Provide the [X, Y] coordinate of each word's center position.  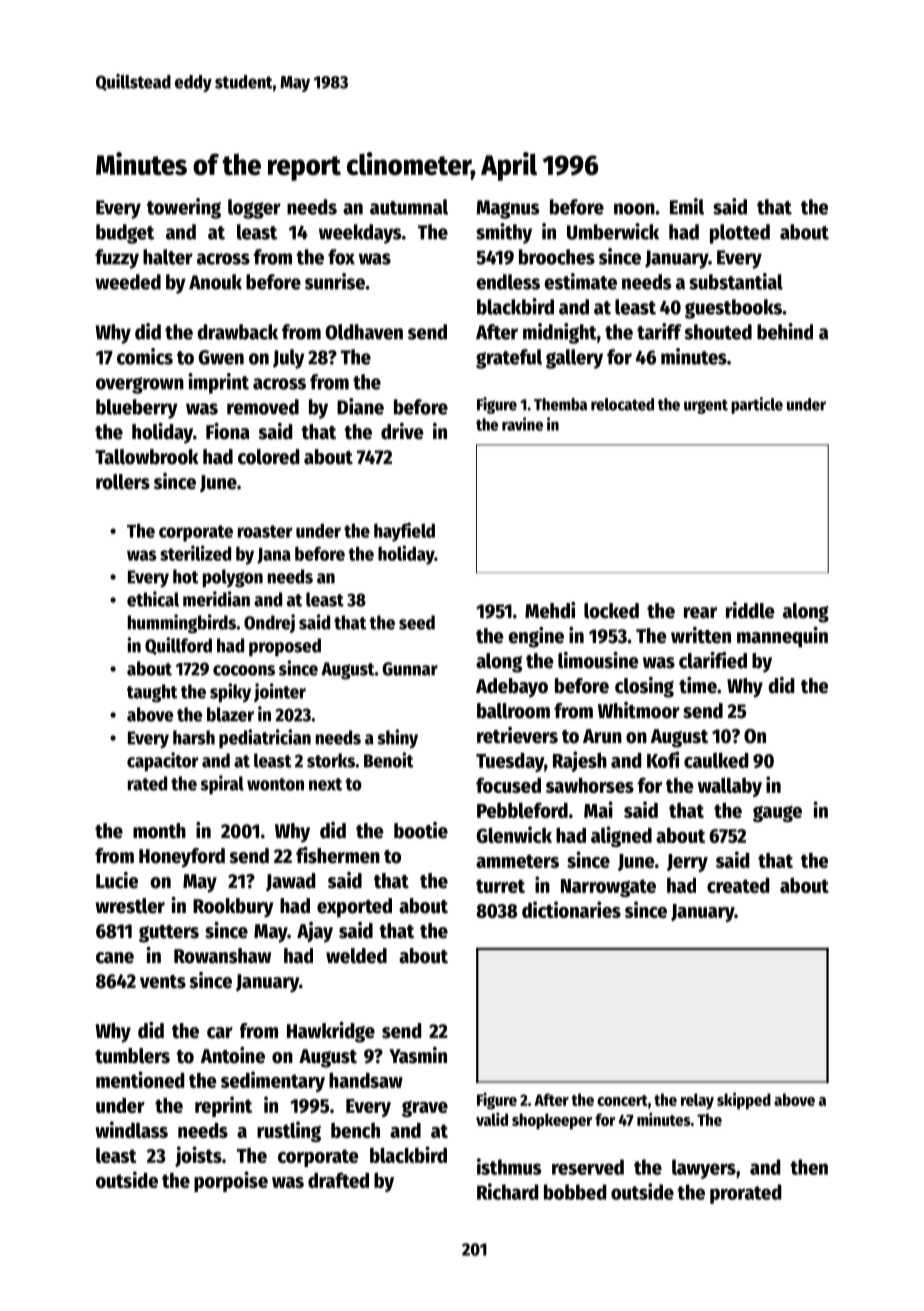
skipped [744, 1101]
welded [356, 956]
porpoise [231, 1181]
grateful [509, 359]
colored [269, 457]
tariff [659, 331]
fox [341, 257]
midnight [560, 333]
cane [115, 958]
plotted [740, 234]
